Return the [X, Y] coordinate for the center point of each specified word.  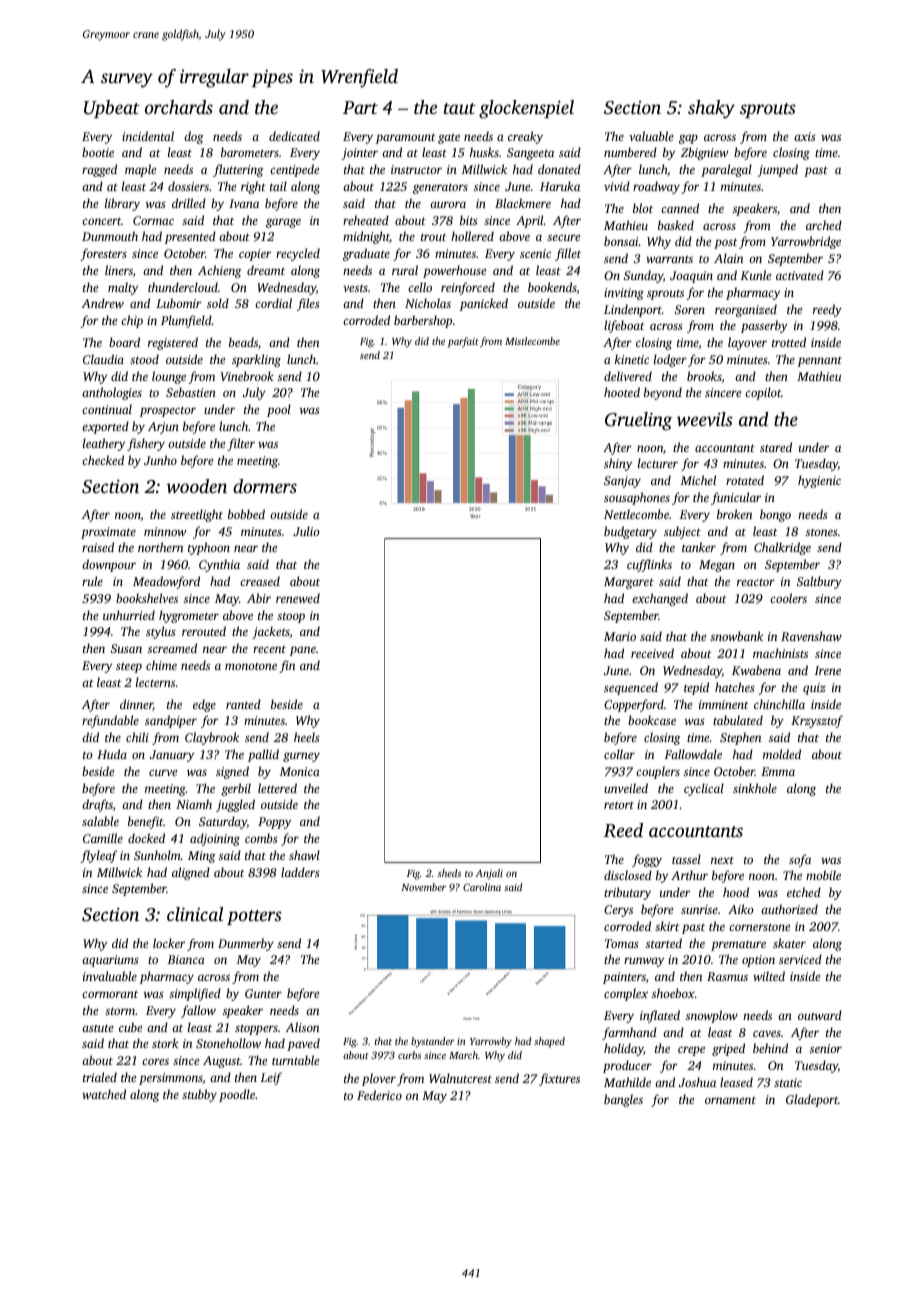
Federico [379, 1095]
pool [279, 410]
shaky [711, 109]
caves [767, 1033]
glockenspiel [526, 109]
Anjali [489, 874]
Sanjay [622, 482]
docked [146, 838]
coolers [788, 598]
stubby [199, 1095]
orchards [179, 107]
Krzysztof [817, 721]
